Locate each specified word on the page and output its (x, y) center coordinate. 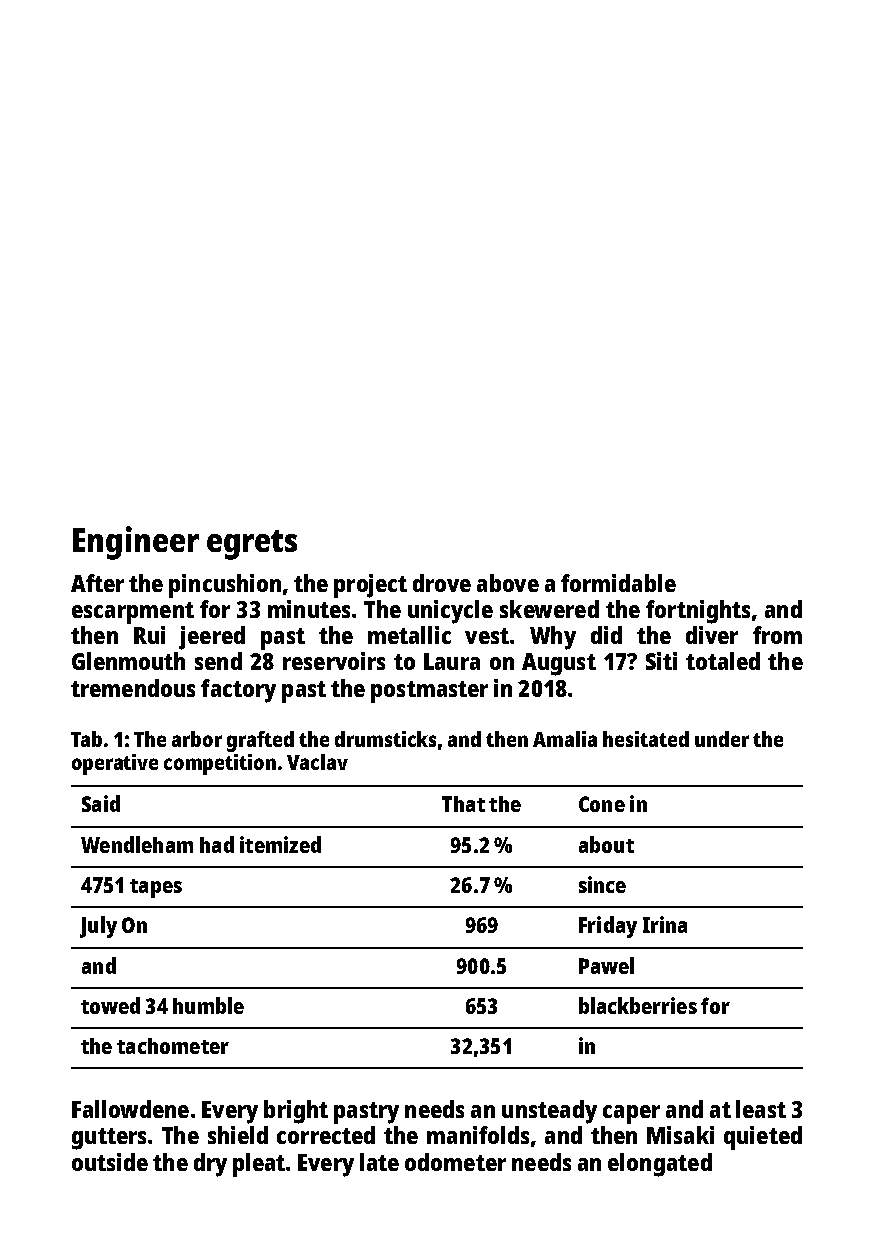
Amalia (565, 739)
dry (210, 1165)
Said (101, 803)
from (777, 635)
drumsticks (385, 739)
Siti (661, 661)
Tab (86, 739)
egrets (252, 545)
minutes (309, 609)
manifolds (478, 1135)
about (606, 844)
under (722, 739)
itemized (280, 844)
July (98, 927)
